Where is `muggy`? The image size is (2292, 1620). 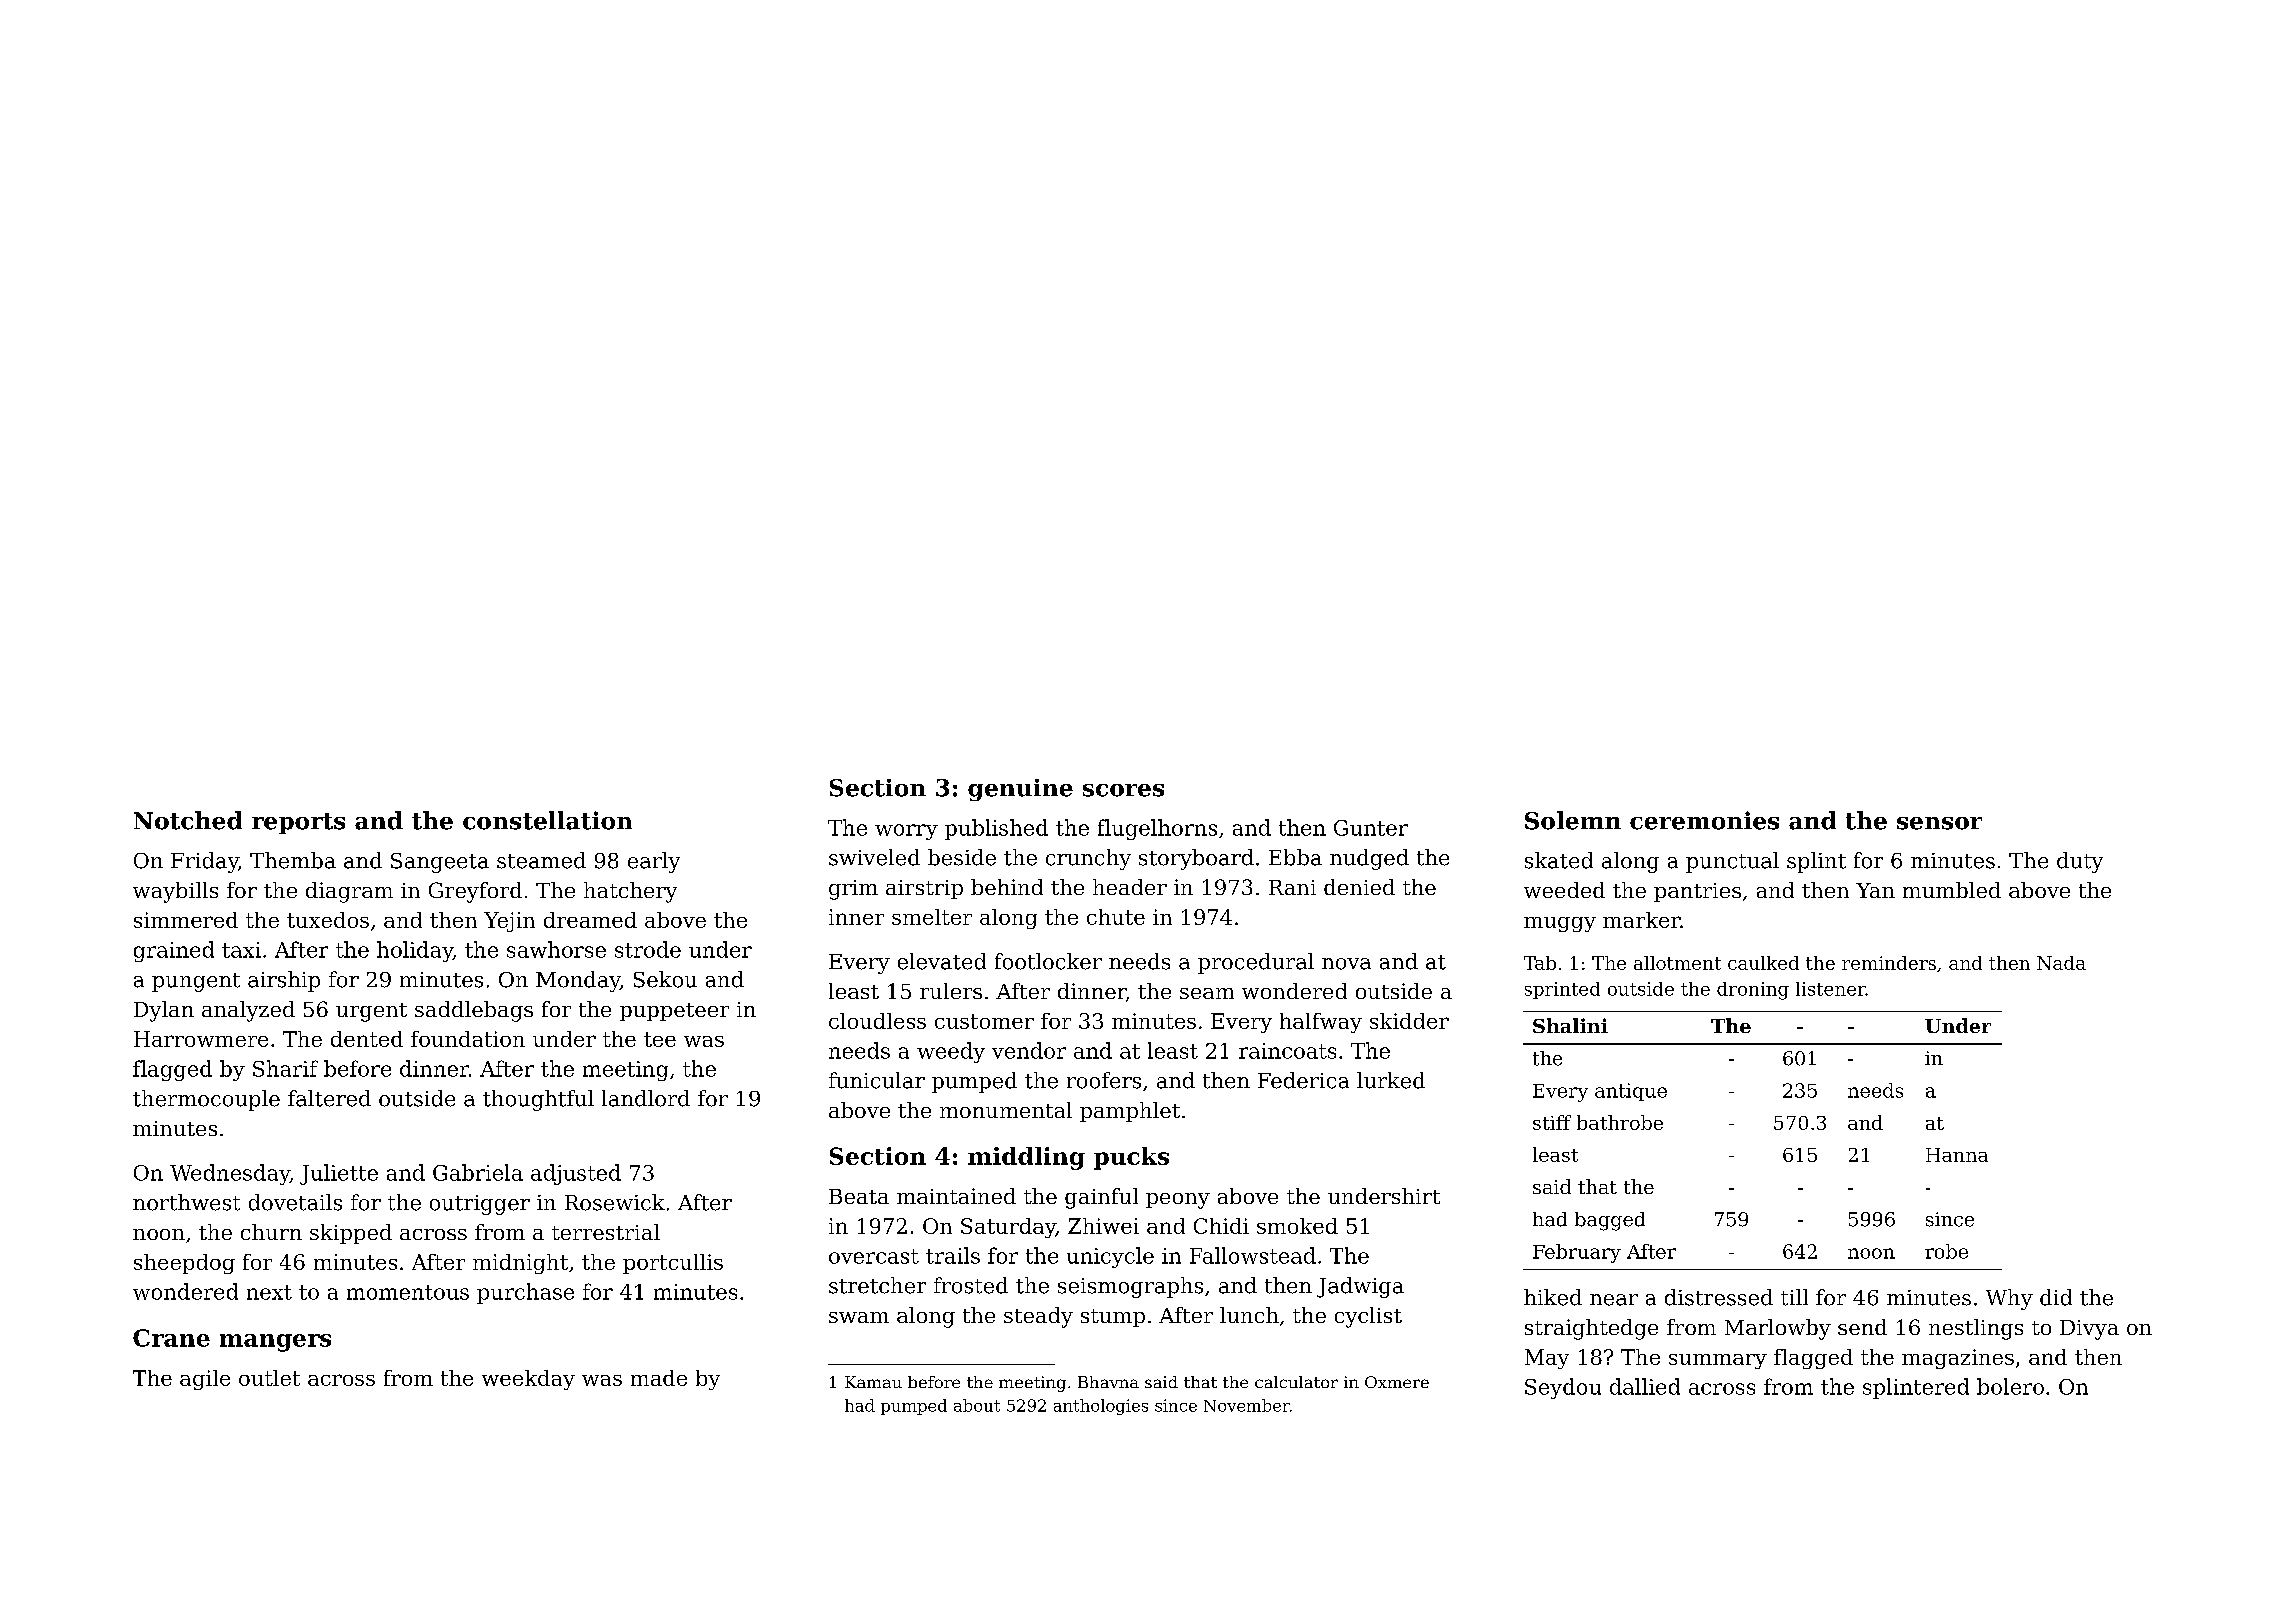
muggy is located at coordinates (1560, 924).
